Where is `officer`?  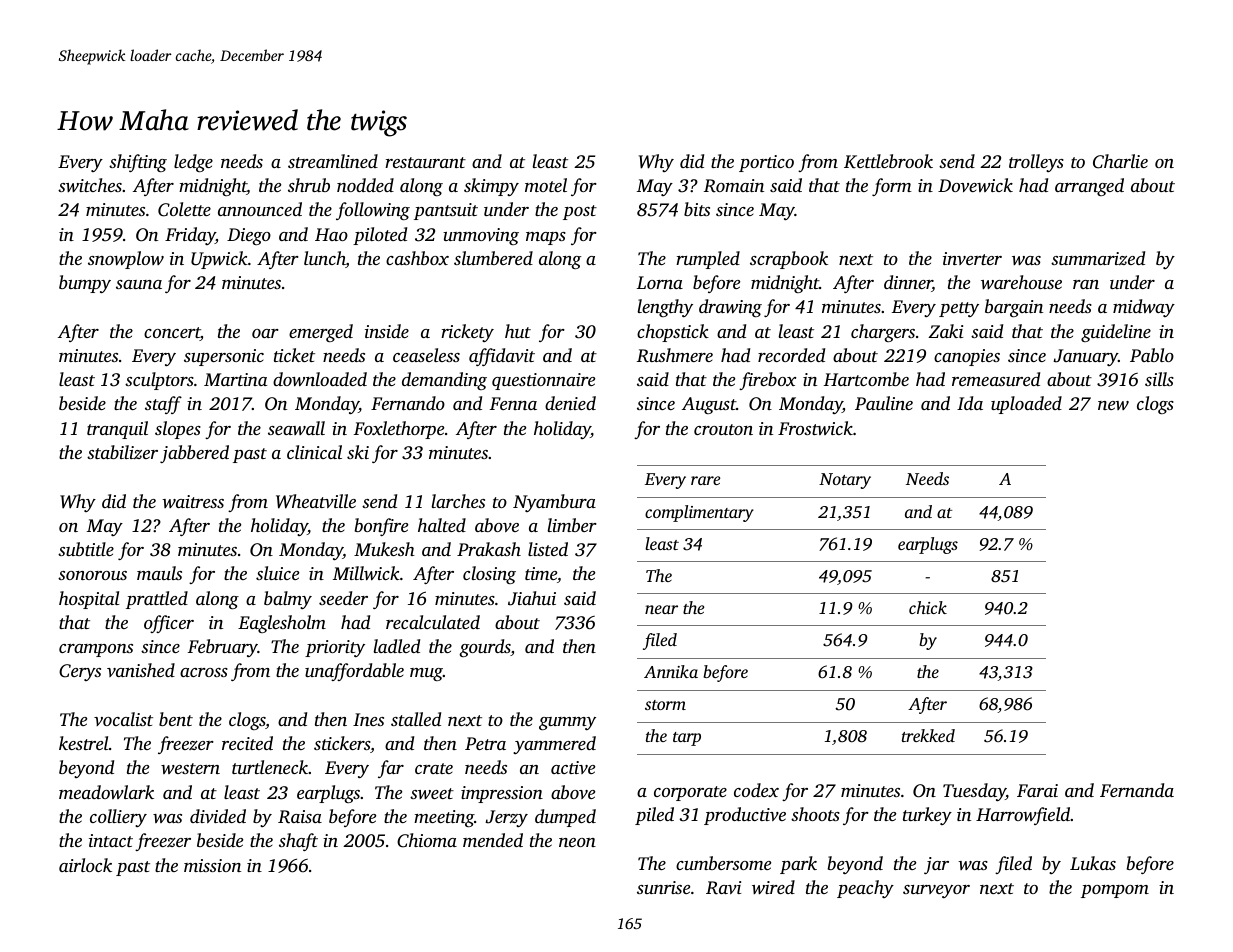
officer is located at coordinates (169, 624).
